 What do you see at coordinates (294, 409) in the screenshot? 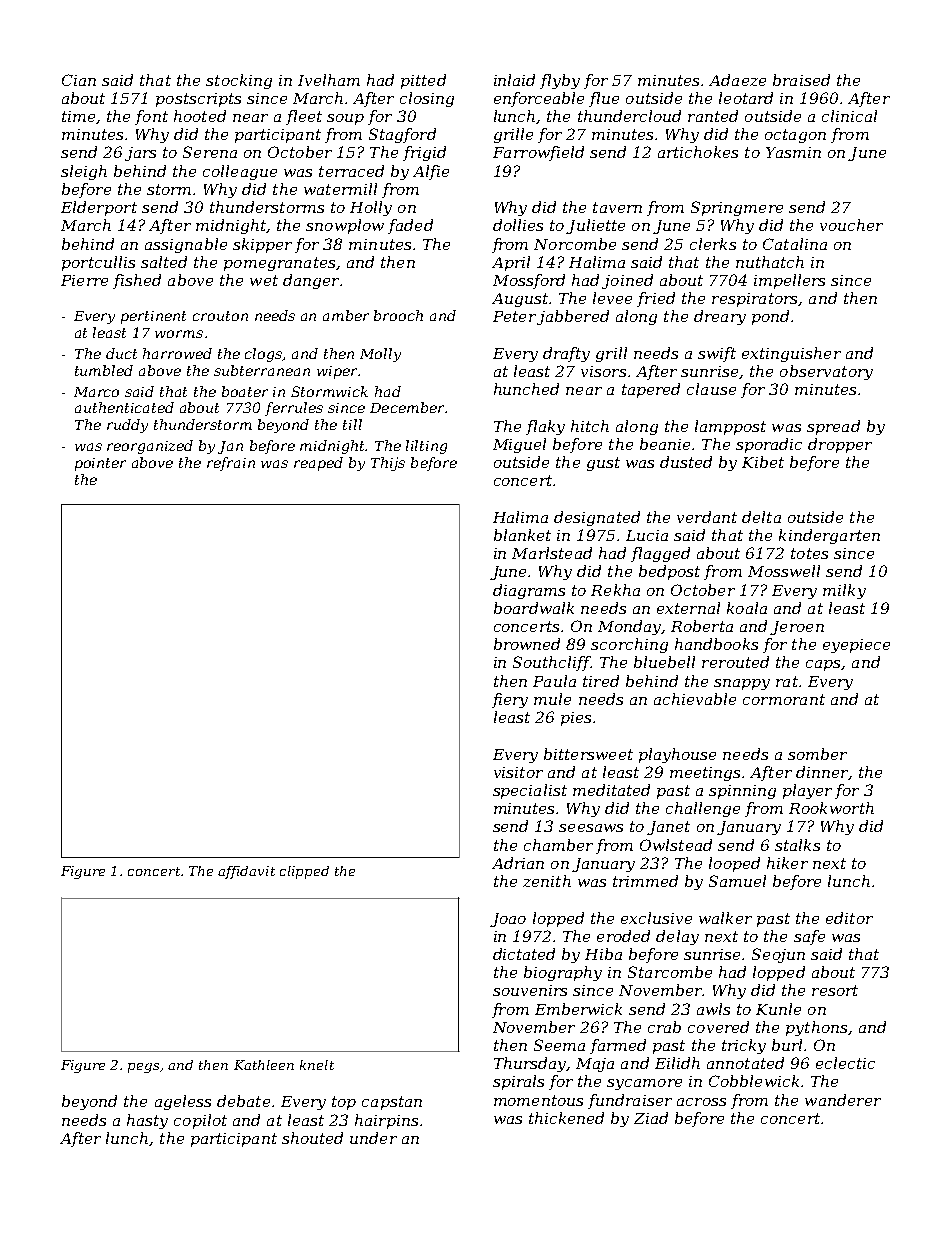
I see `ferrules` at bounding box center [294, 409].
